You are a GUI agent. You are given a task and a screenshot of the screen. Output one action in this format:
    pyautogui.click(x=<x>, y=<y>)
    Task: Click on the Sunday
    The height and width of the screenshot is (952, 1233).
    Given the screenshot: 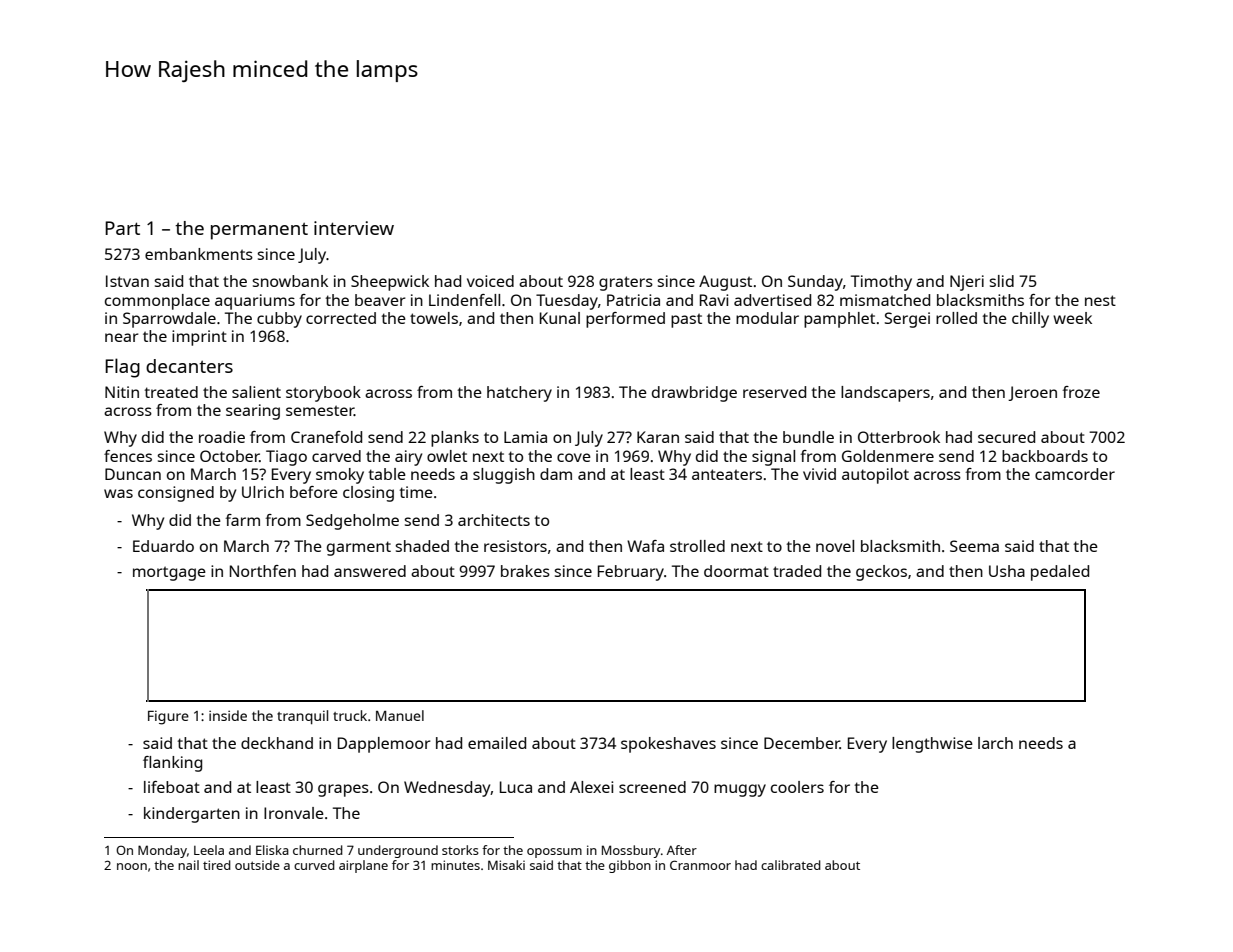 What is the action you would take?
    pyautogui.click(x=815, y=283)
